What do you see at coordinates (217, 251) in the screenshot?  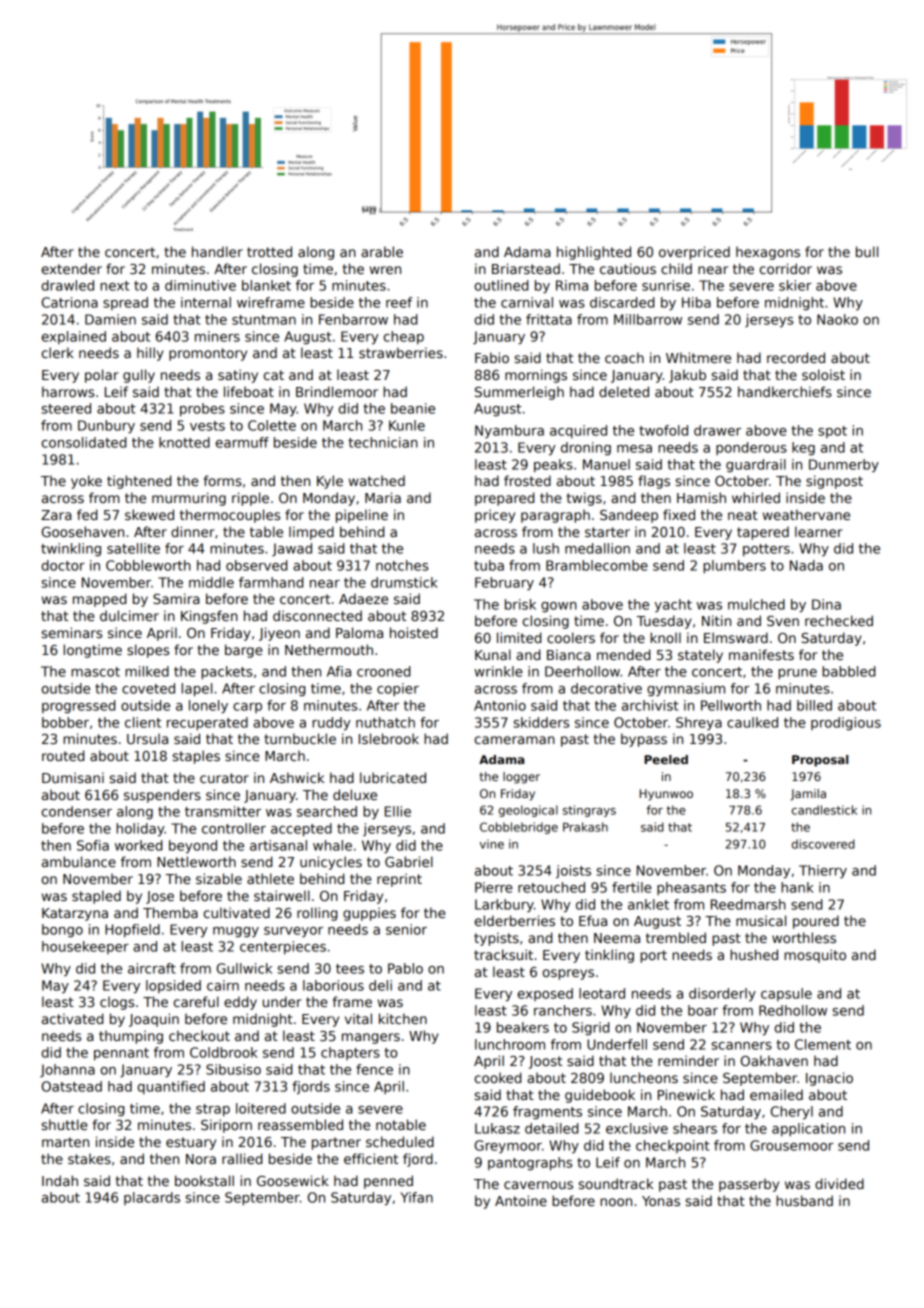 I see `handler` at bounding box center [217, 251].
